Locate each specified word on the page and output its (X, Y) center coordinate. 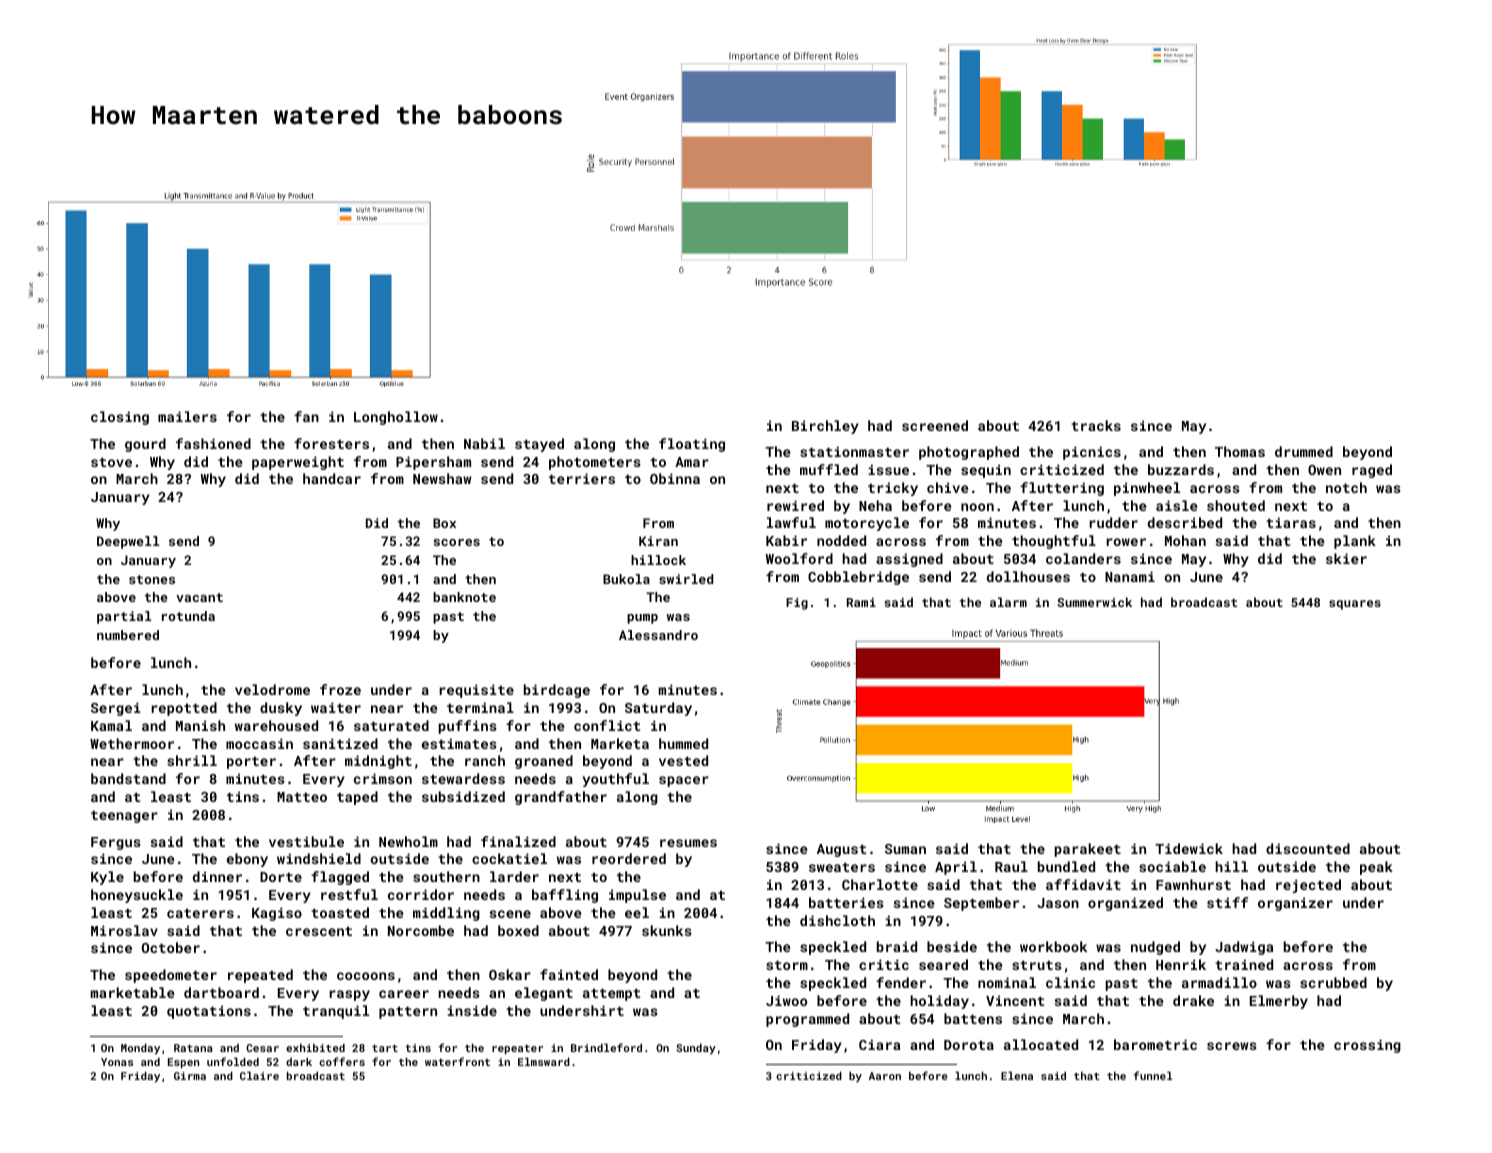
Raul (1011, 866)
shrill (192, 760)
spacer (684, 781)
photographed (969, 453)
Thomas (1240, 451)
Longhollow (396, 418)
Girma (190, 1076)
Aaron (885, 1076)
